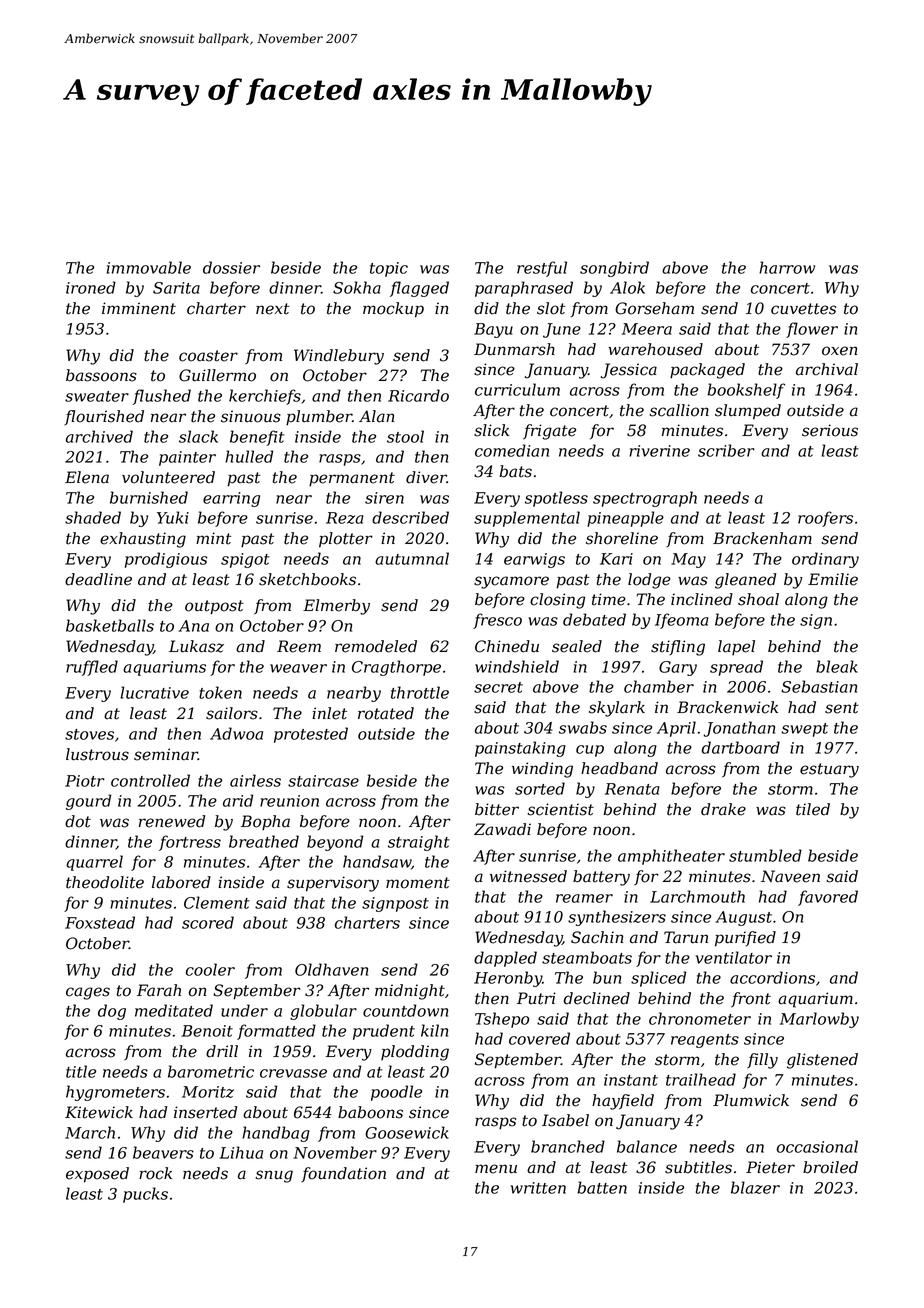  What do you see at coordinates (298, 668) in the screenshot?
I see `weaver` at bounding box center [298, 668].
